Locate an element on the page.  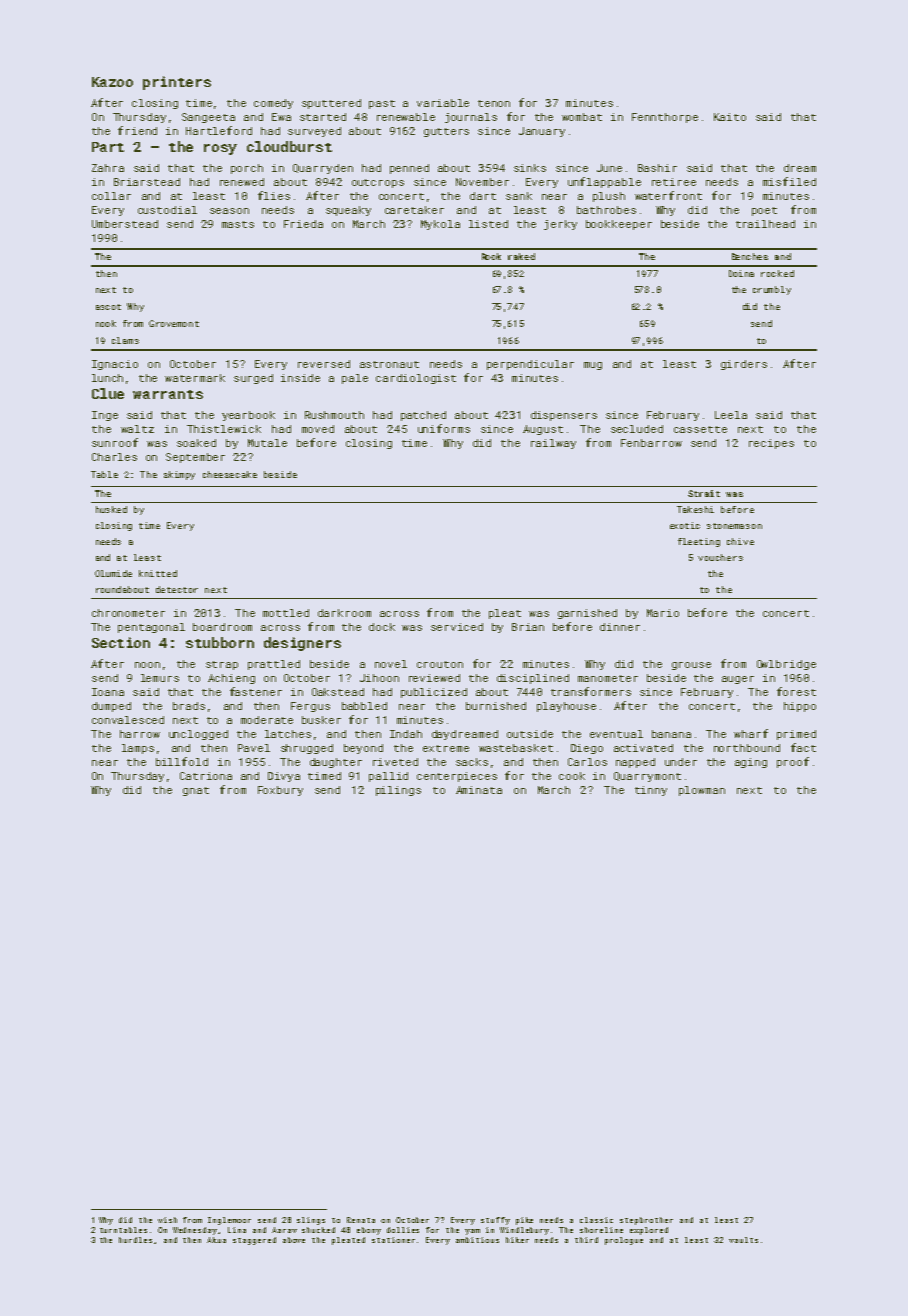
strap is located at coordinates (222, 665).
